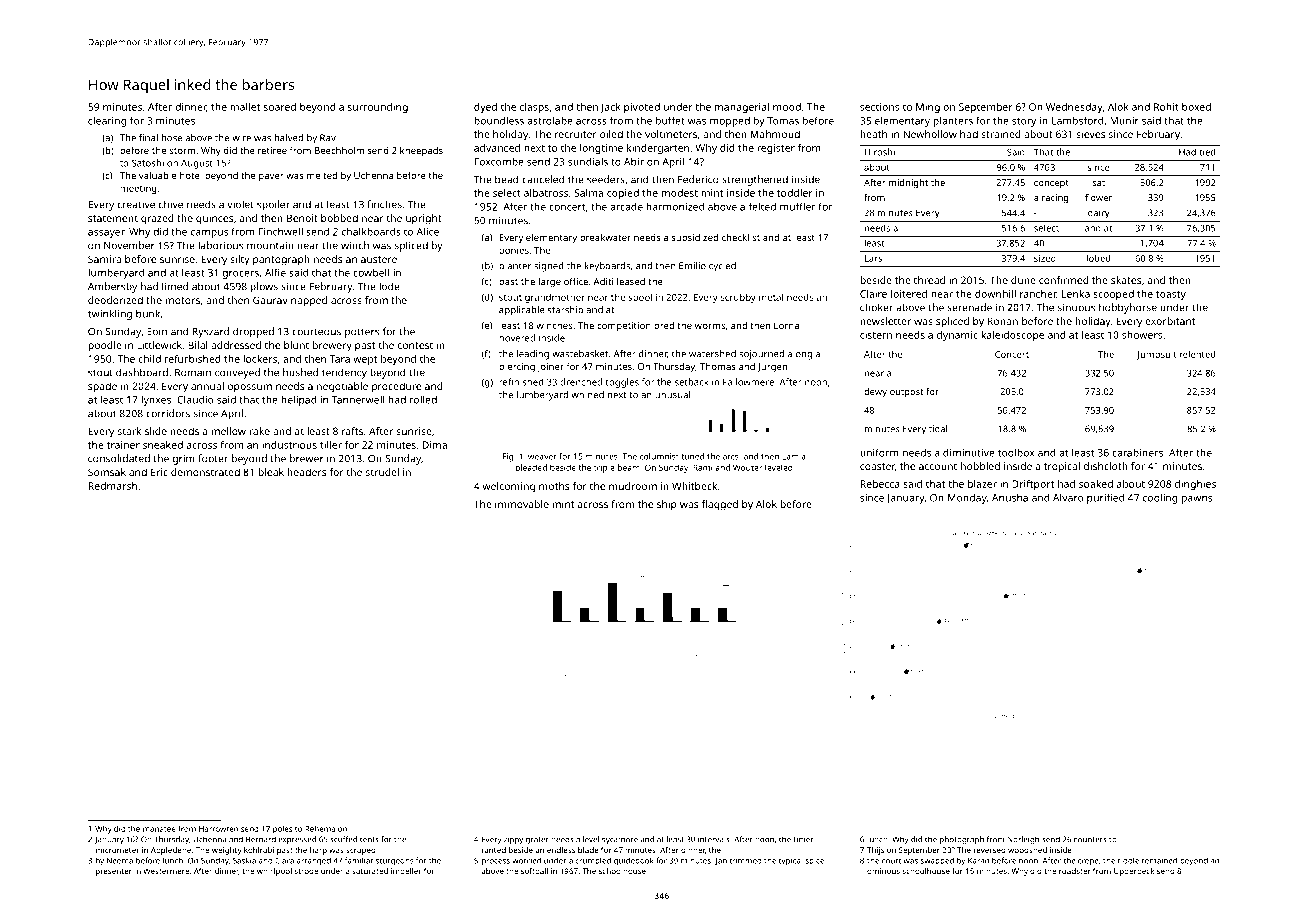  I want to click on zippy, so click(513, 840).
